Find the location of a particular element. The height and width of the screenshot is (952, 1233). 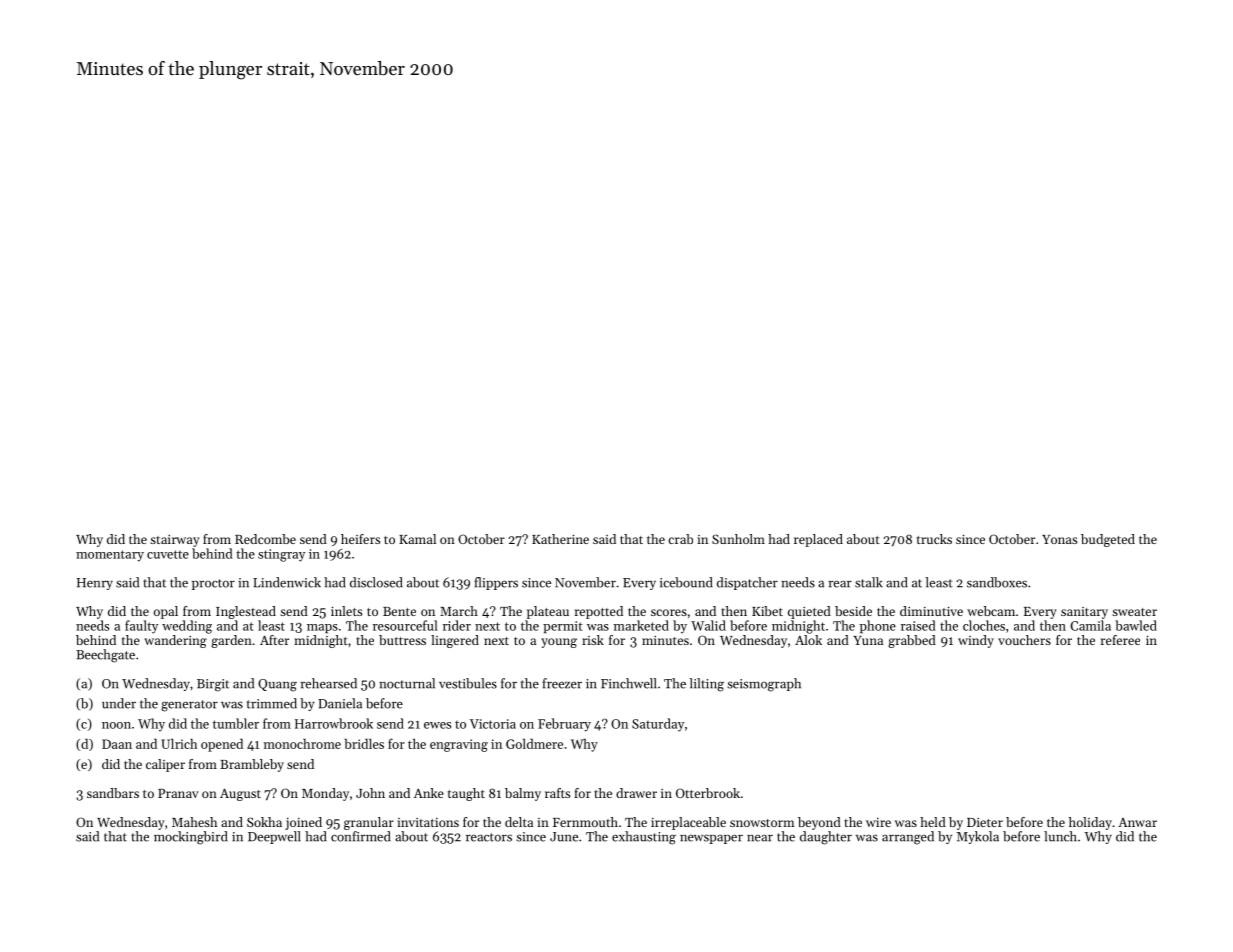

budgeted is located at coordinates (1108, 540).
